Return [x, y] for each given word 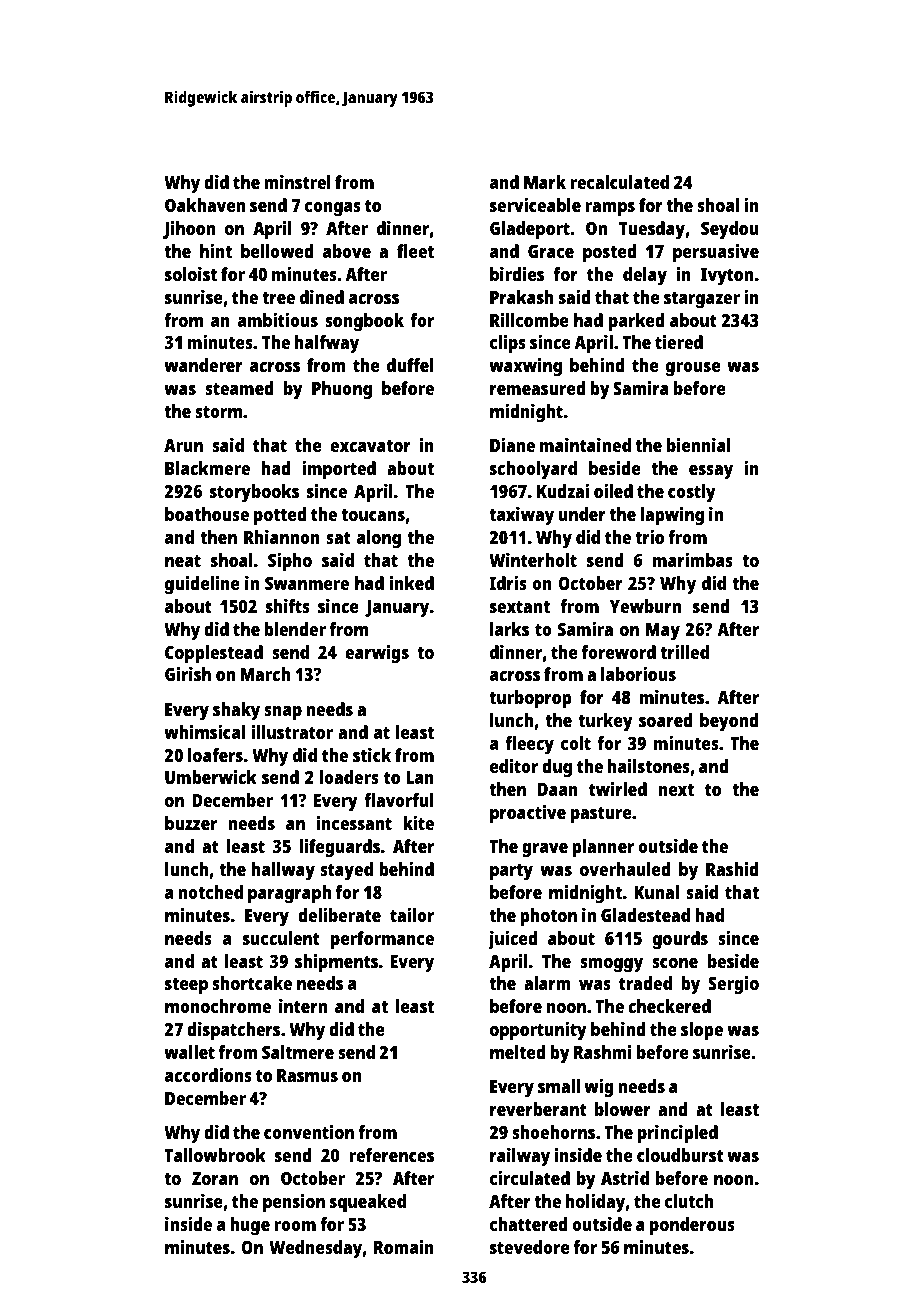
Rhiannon [282, 537]
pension [294, 1203]
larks [509, 629]
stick [372, 755]
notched [210, 892]
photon [548, 917]
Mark [545, 182]
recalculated [619, 182]
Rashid [732, 869]
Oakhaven [205, 205]
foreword [619, 652]
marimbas [693, 560]
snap [283, 713]
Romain [404, 1247]
